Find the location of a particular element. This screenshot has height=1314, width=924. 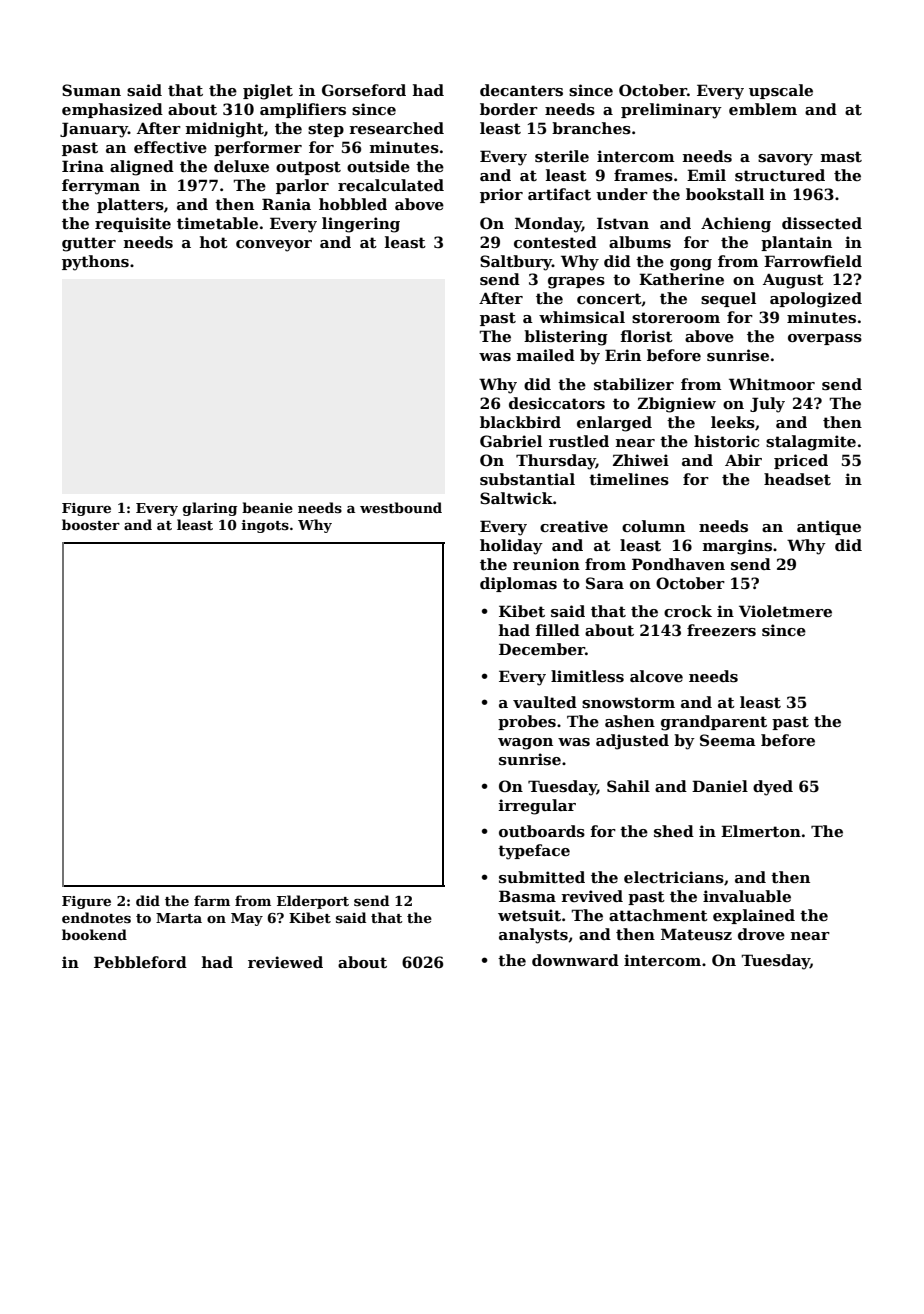

vaulted is located at coordinates (545, 702).
